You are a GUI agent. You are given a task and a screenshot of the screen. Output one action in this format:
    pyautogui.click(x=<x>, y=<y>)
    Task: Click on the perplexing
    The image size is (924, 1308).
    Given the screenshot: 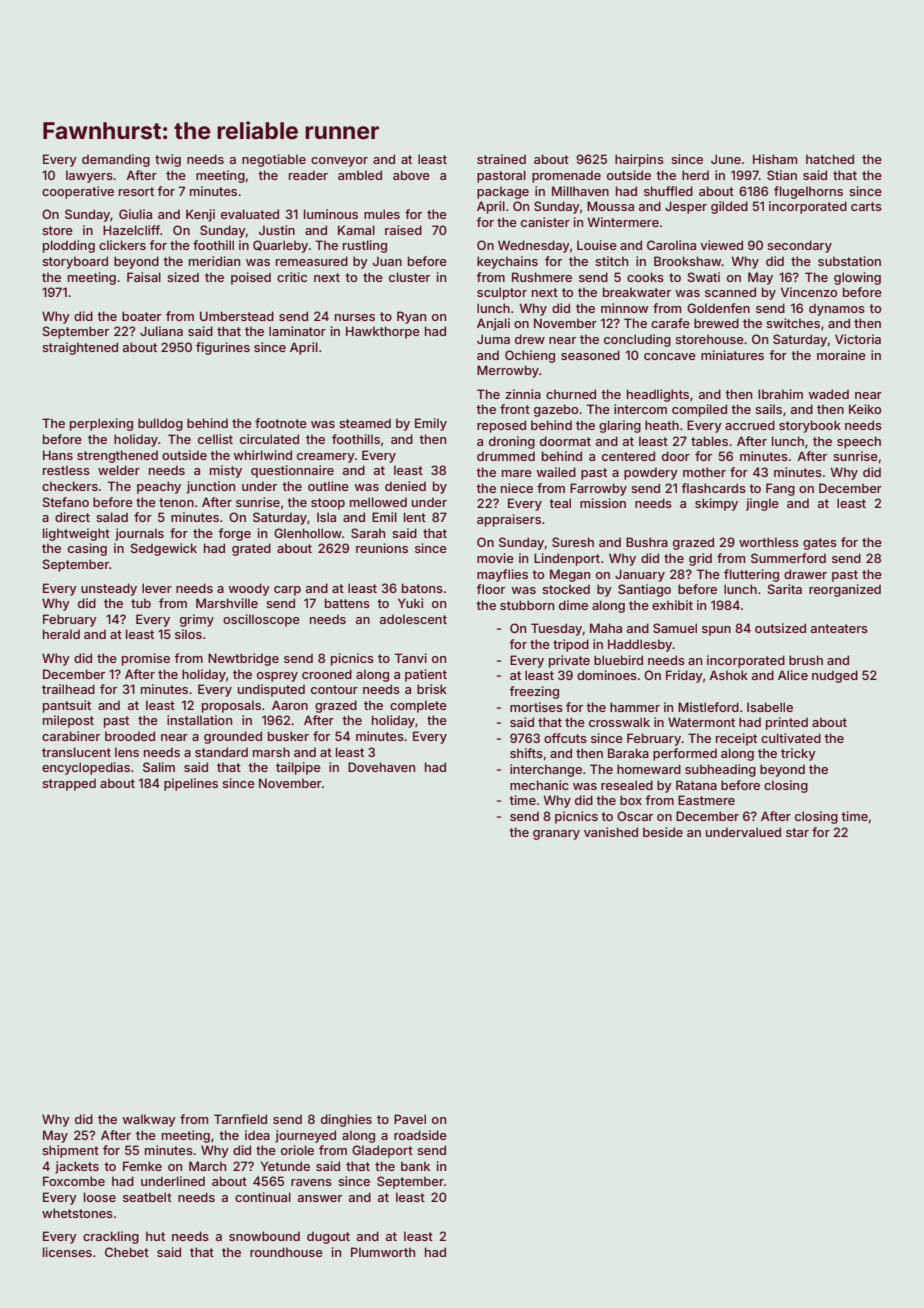 What is the action you would take?
    pyautogui.click(x=101, y=424)
